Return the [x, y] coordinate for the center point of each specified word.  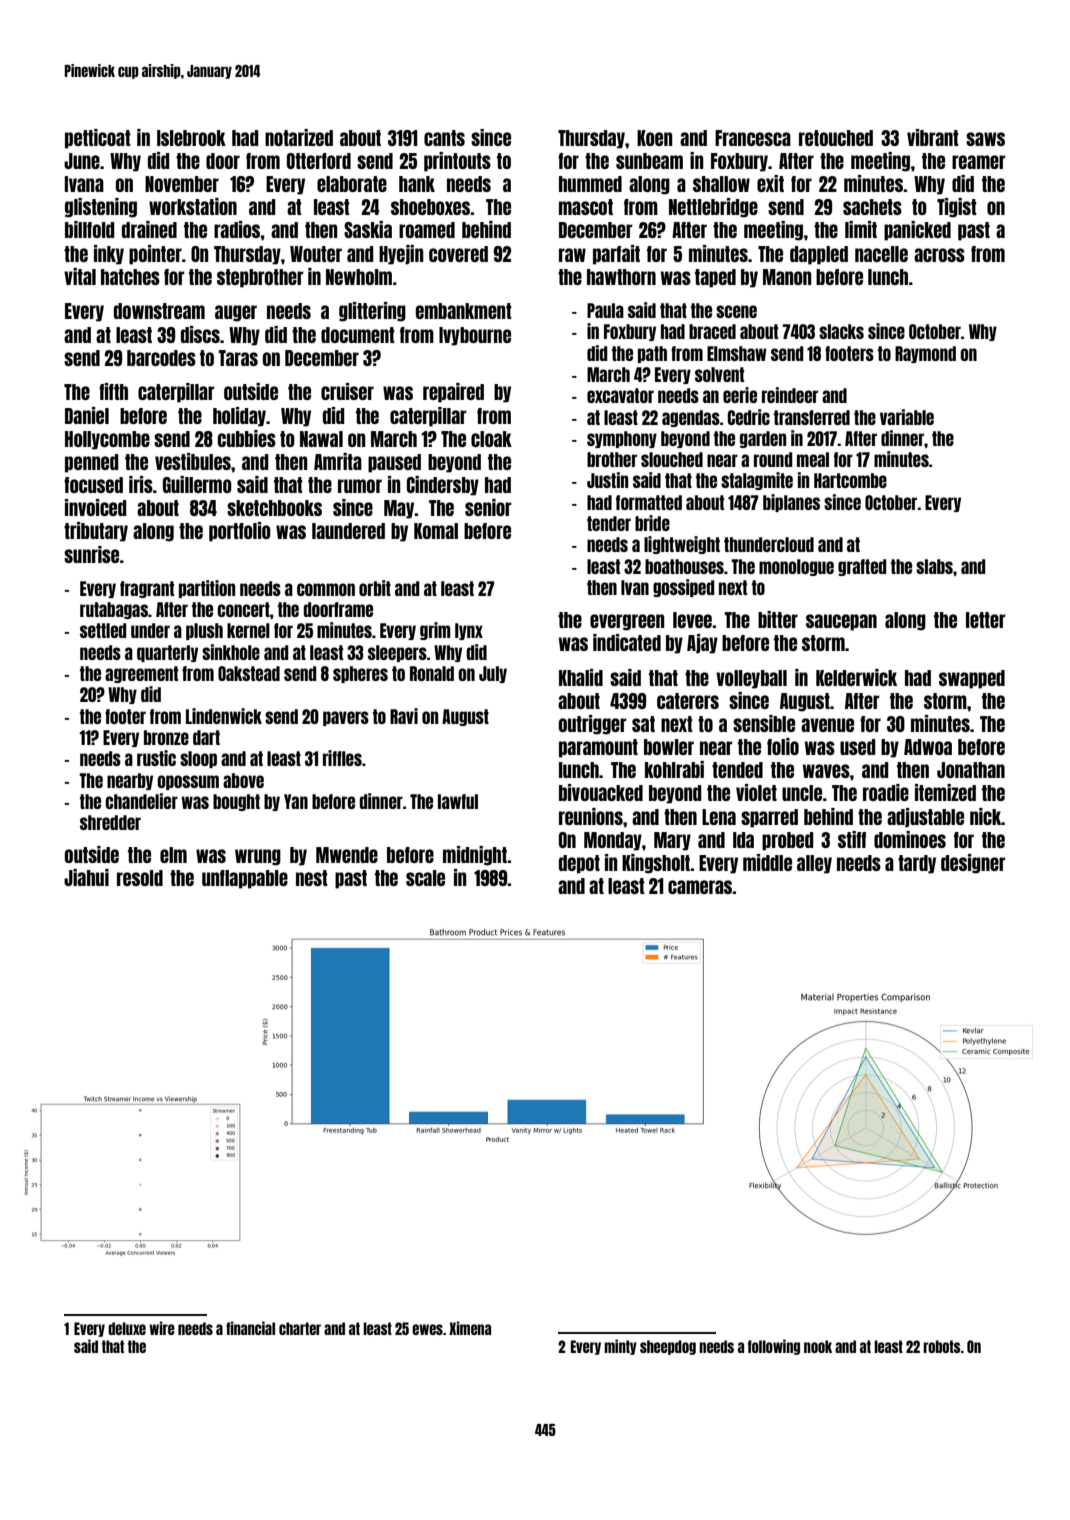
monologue [796, 567]
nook [818, 1346]
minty [620, 1347]
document [358, 335]
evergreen [627, 622]
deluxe [127, 1328]
